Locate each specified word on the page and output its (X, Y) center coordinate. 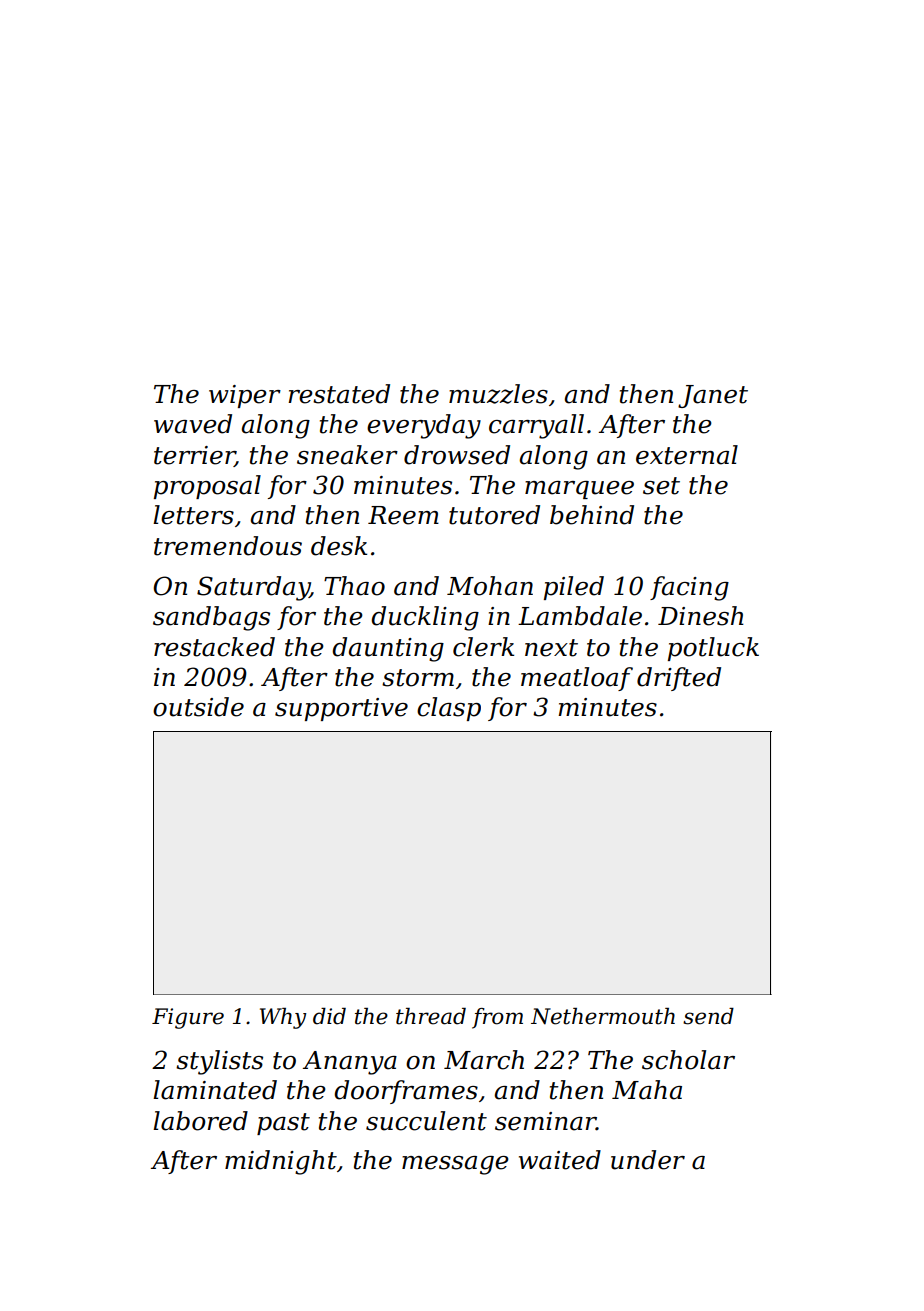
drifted (679, 679)
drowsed (457, 455)
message (455, 1165)
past (283, 1124)
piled (574, 588)
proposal (207, 487)
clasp (449, 709)
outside (198, 707)
